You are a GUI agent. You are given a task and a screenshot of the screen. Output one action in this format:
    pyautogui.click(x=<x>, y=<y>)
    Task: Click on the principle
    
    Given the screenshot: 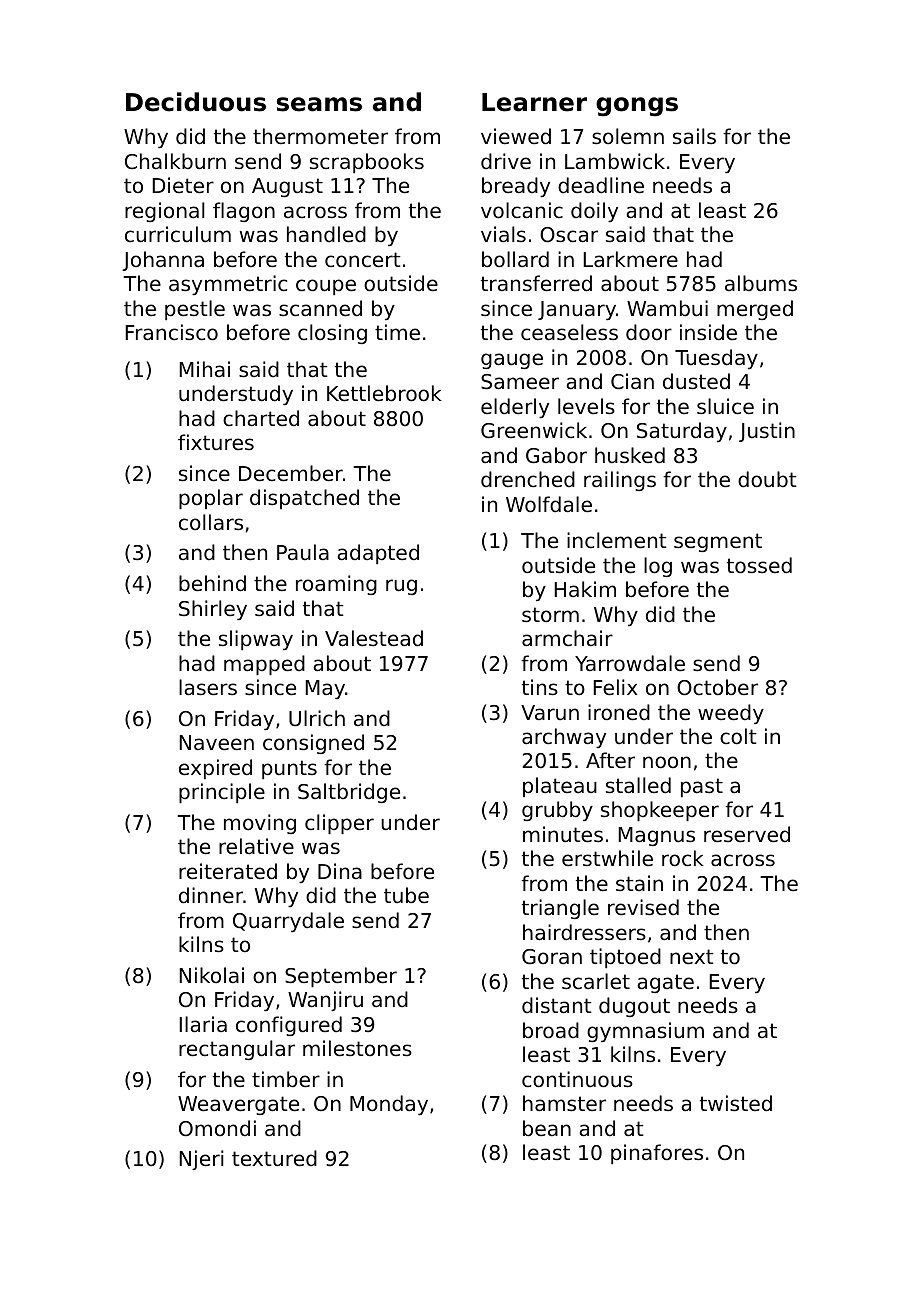 What is the action you would take?
    pyautogui.click(x=222, y=793)
